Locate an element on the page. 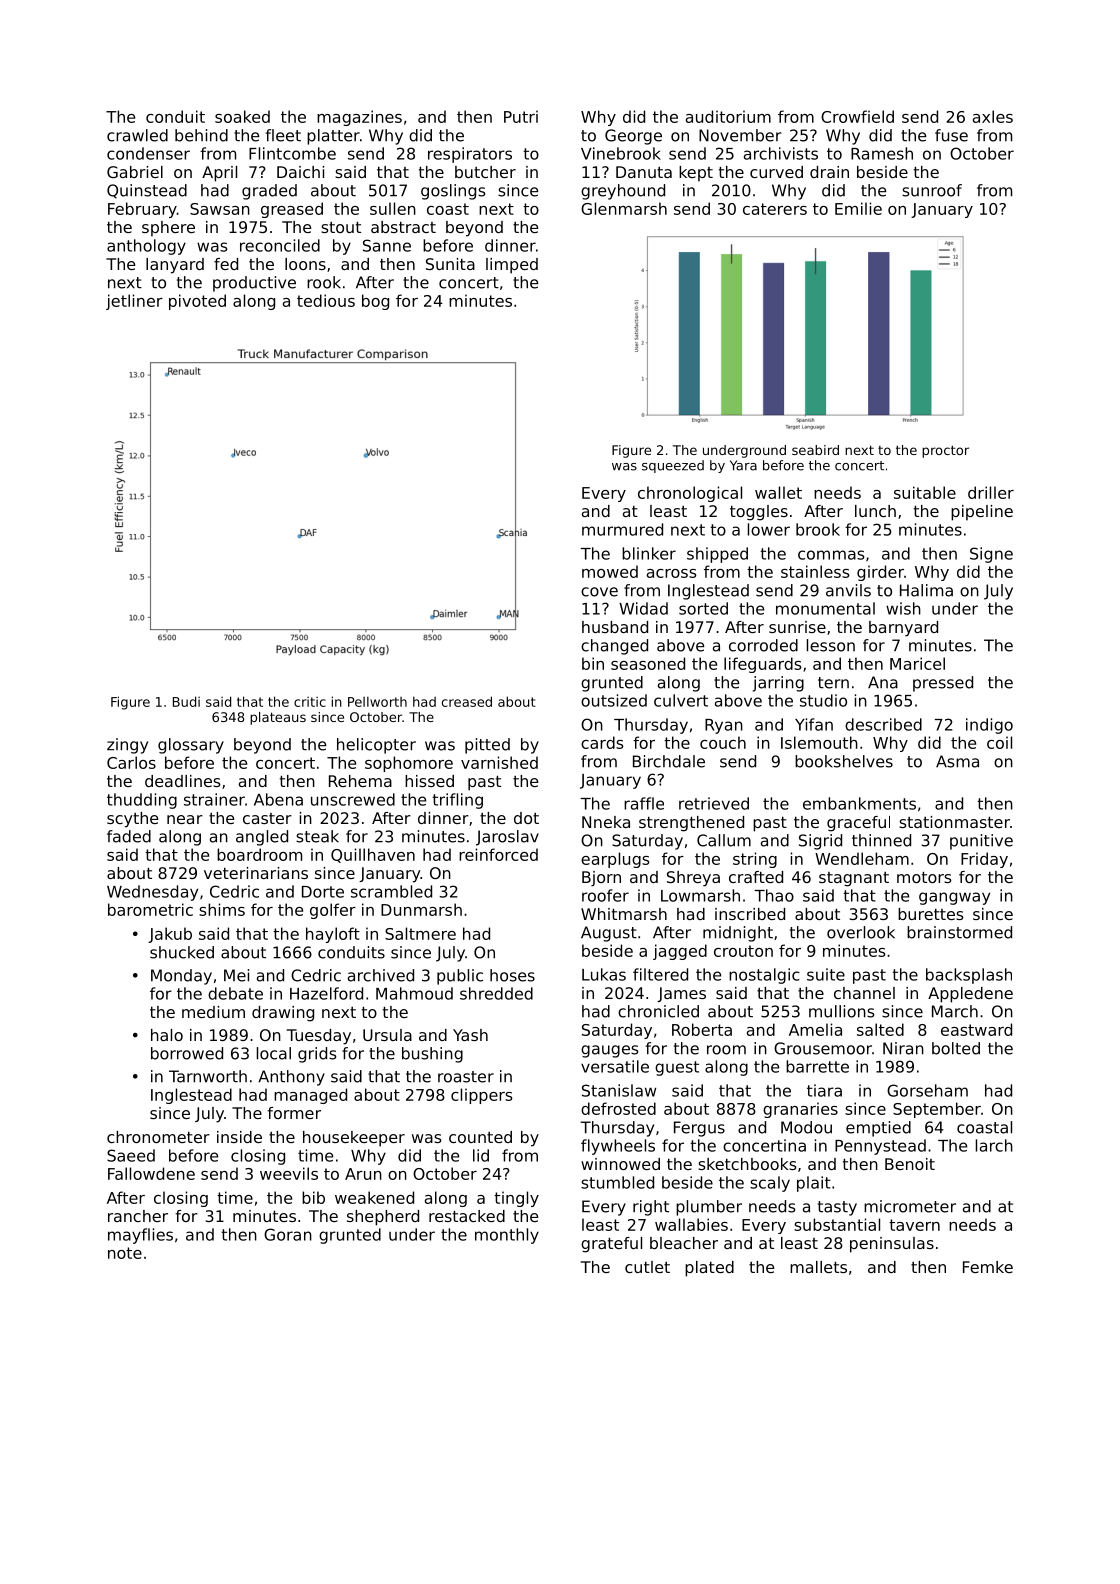 The width and height of the image is (1120, 1584). weevils is located at coordinates (289, 1173).
